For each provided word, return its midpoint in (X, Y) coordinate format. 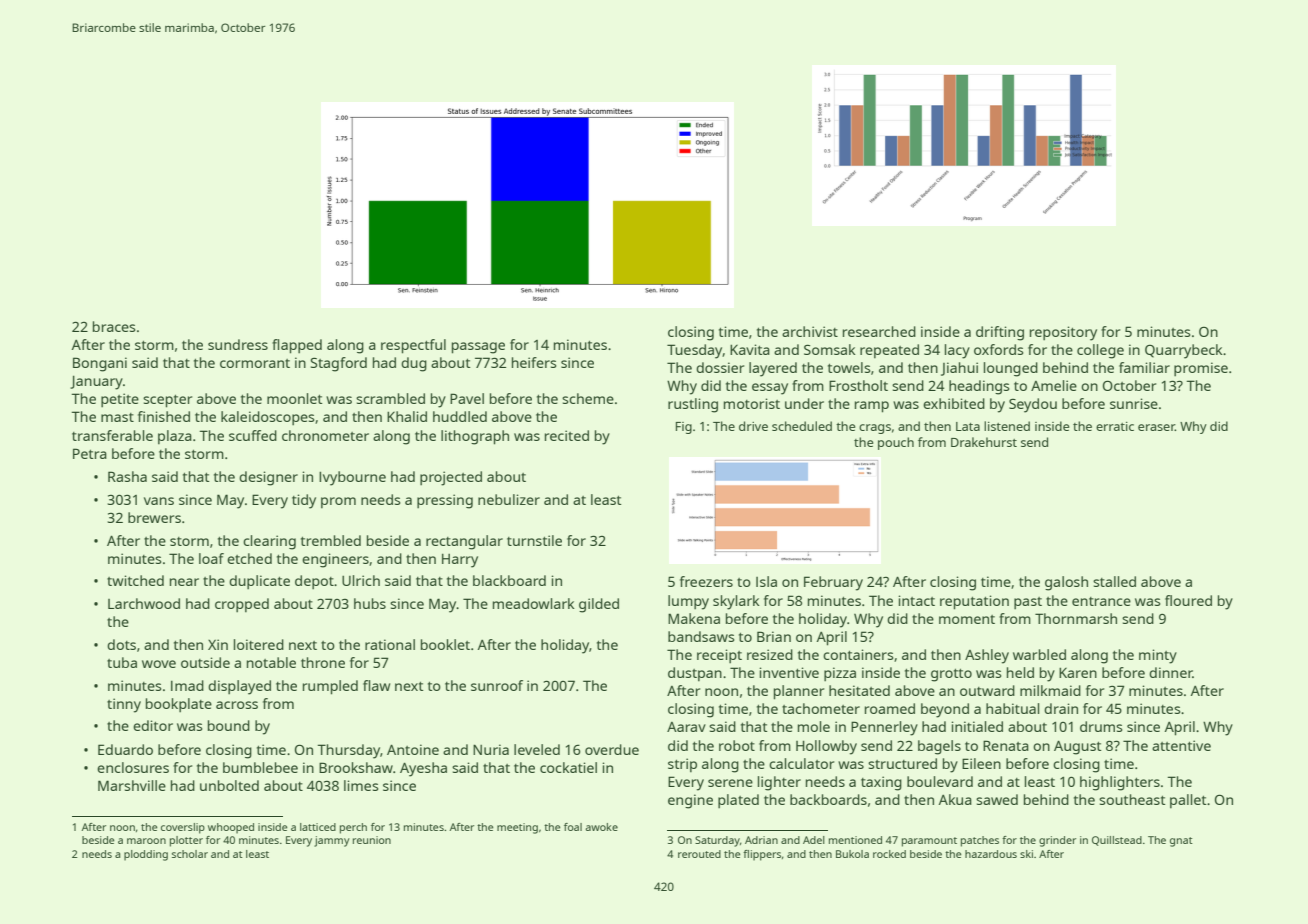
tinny (124, 705)
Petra (90, 453)
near (184, 582)
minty (1158, 656)
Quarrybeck (1184, 351)
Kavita (750, 349)
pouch (896, 443)
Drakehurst (984, 442)
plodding (146, 855)
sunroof (497, 685)
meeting (517, 828)
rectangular (464, 542)
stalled (1114, 581)
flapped (297, 346)
